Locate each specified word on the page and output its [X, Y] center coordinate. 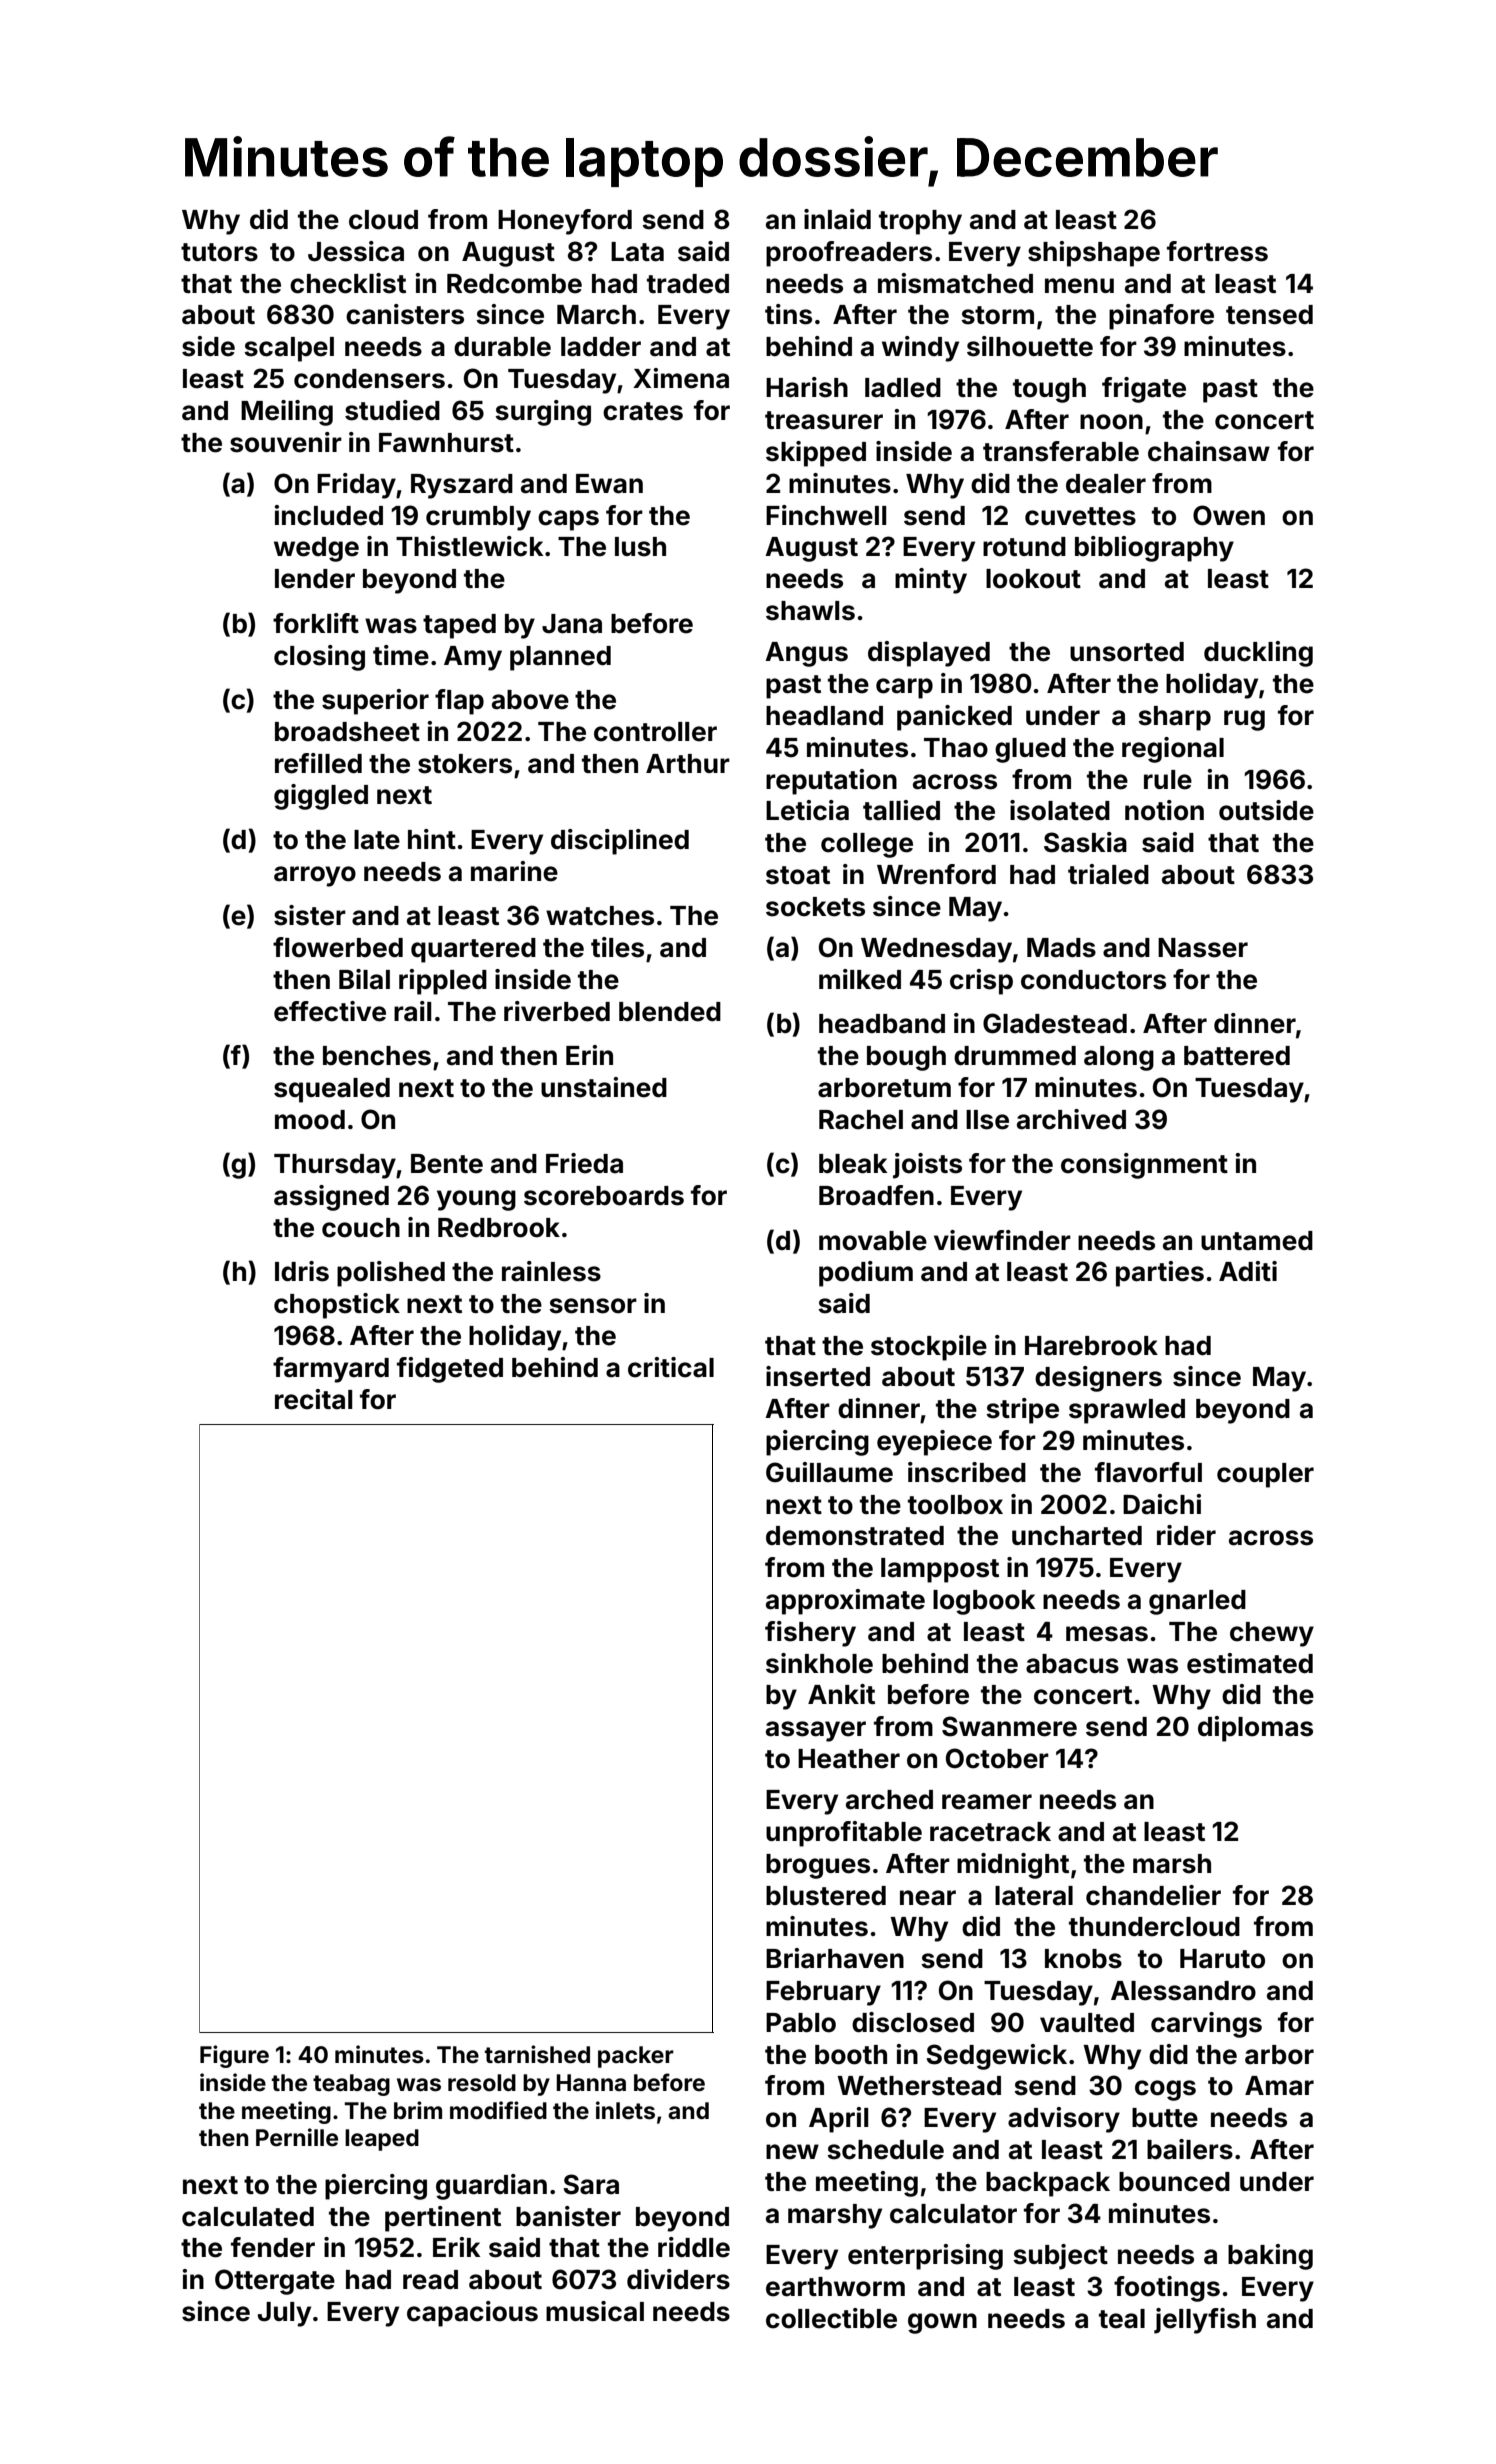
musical [595, 2311]
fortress [1217, 251]
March [596, 315]
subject [1060, 2257]
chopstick [337, 1306]
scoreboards [604, 1196]
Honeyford [565, 222]
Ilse [987, 1120]
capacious [472, 2314]
